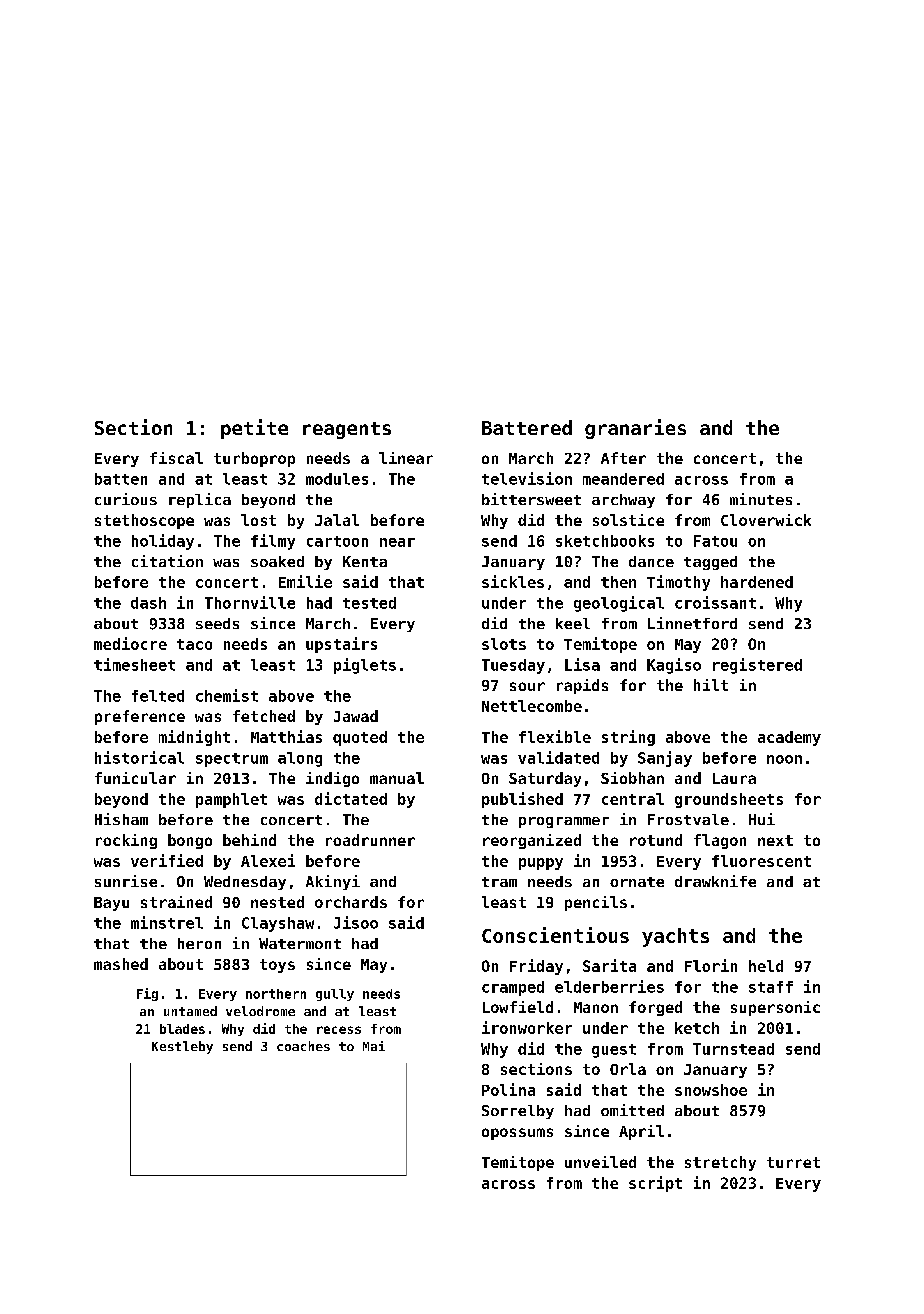 This screenshot has height=1314, width=924. I want to click on omitted, so click(632, 1110).
